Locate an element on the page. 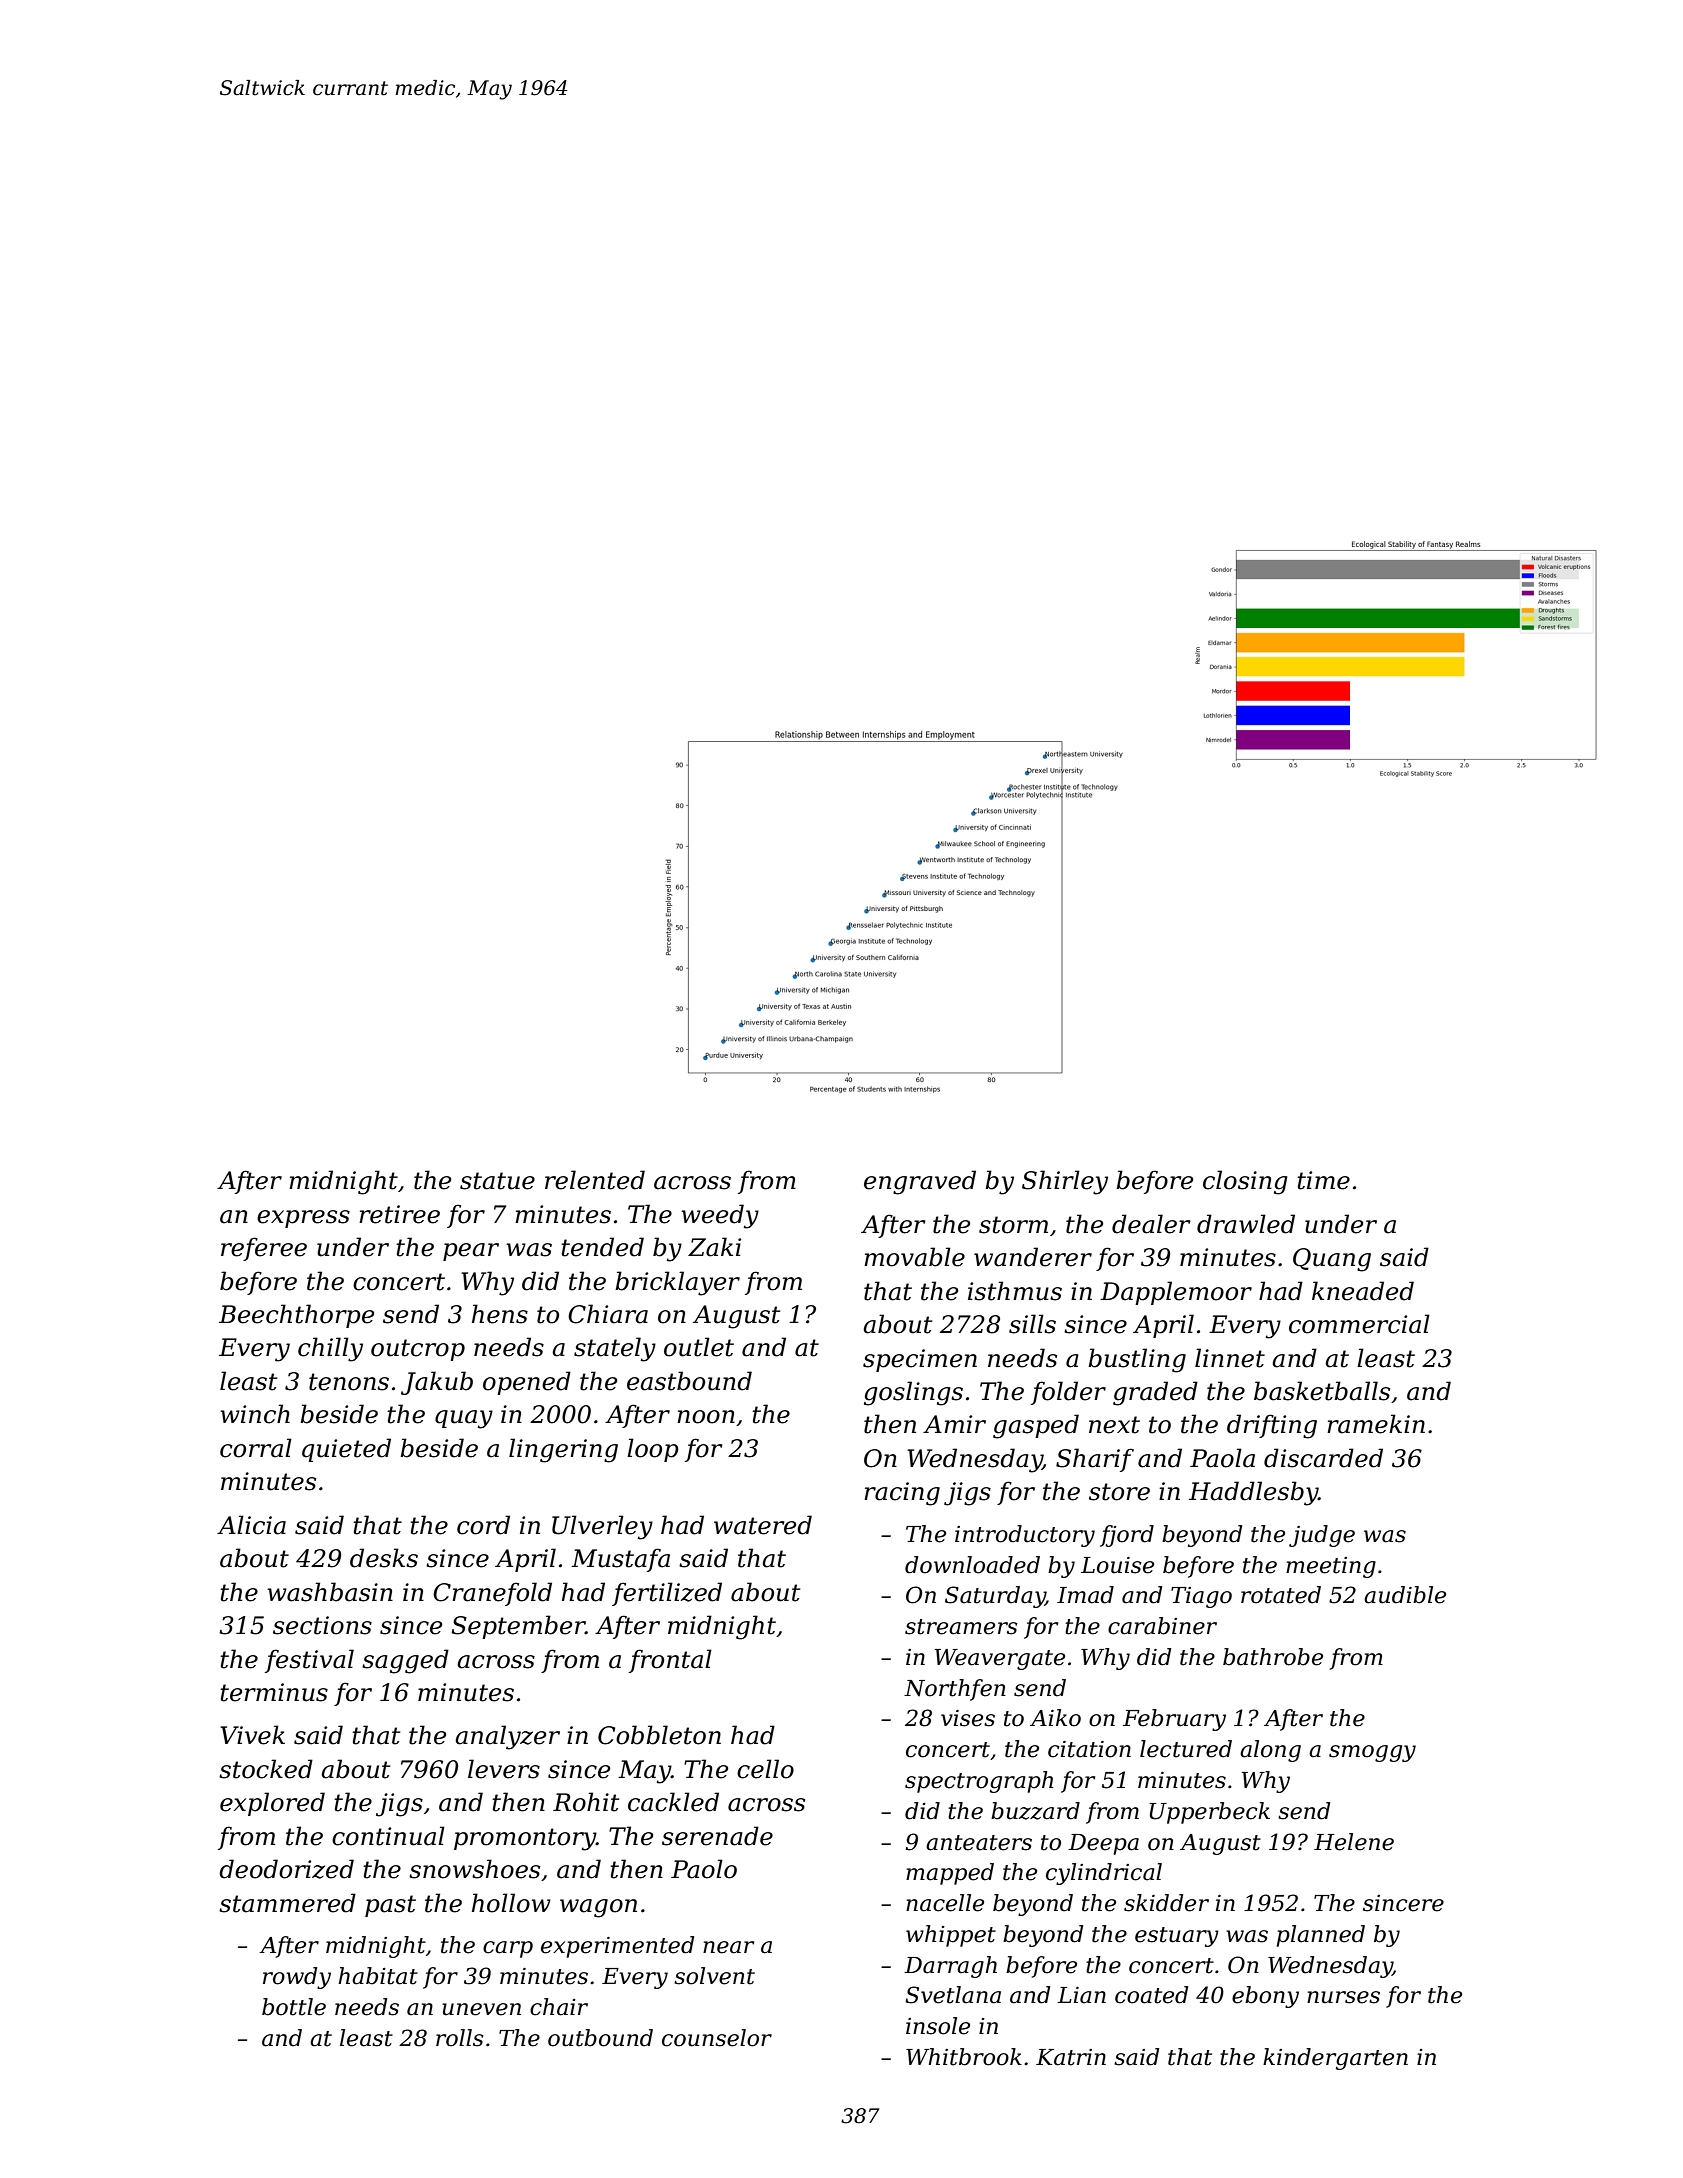  desks is located at coordinates (384, 1558).
